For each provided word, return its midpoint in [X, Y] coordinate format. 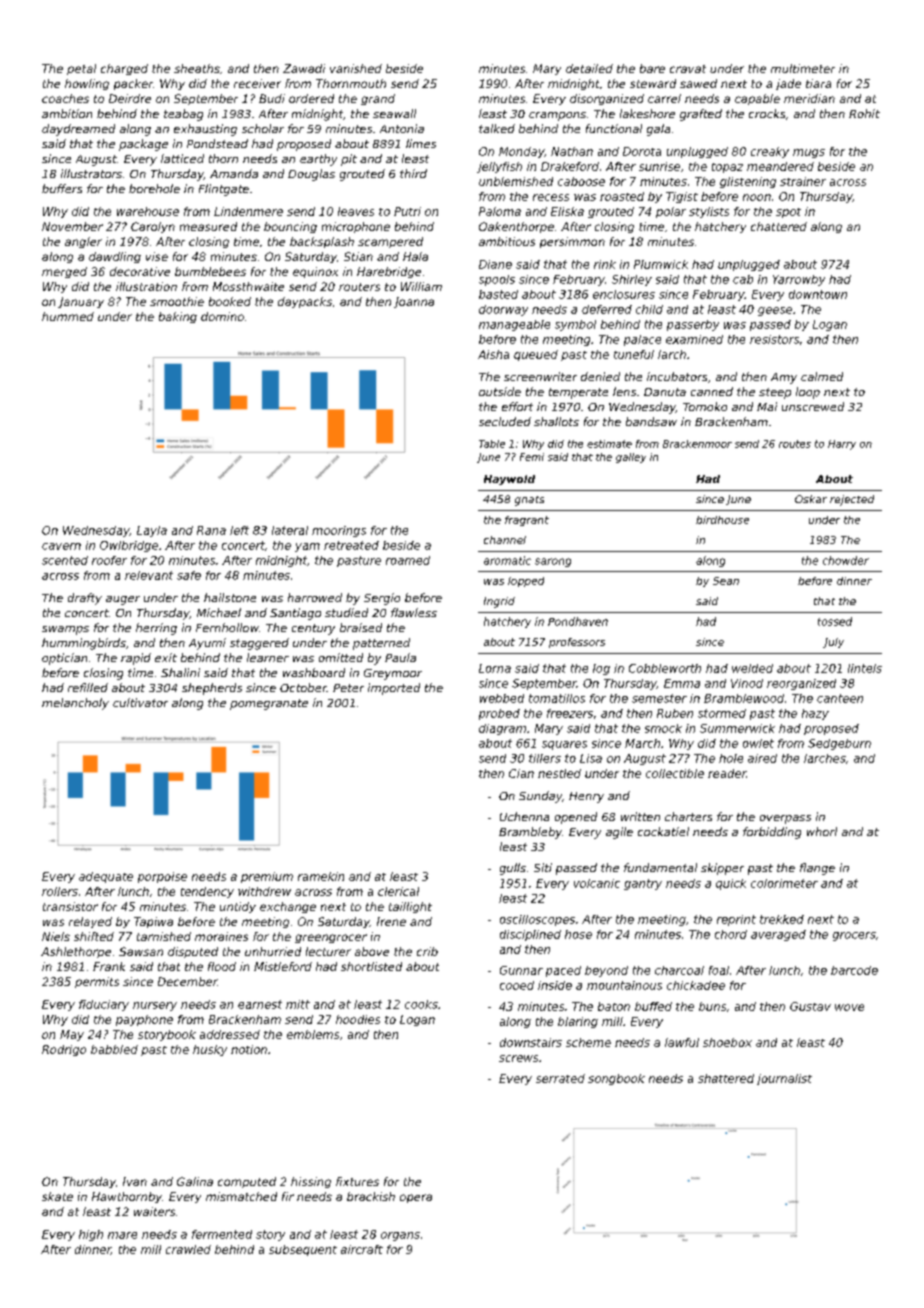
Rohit [864, 113]
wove [849, 1007]
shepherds [212, 689]
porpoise [162, 877]
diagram [502, 729]
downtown [818, 294]
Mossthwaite [248, 286]
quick [731, 884]
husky [210, 1050]
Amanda [234, 173]
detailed [589, 68]
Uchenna [524, 816]
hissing [311, 1182]
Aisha [493, 354]
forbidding [772, 833]
